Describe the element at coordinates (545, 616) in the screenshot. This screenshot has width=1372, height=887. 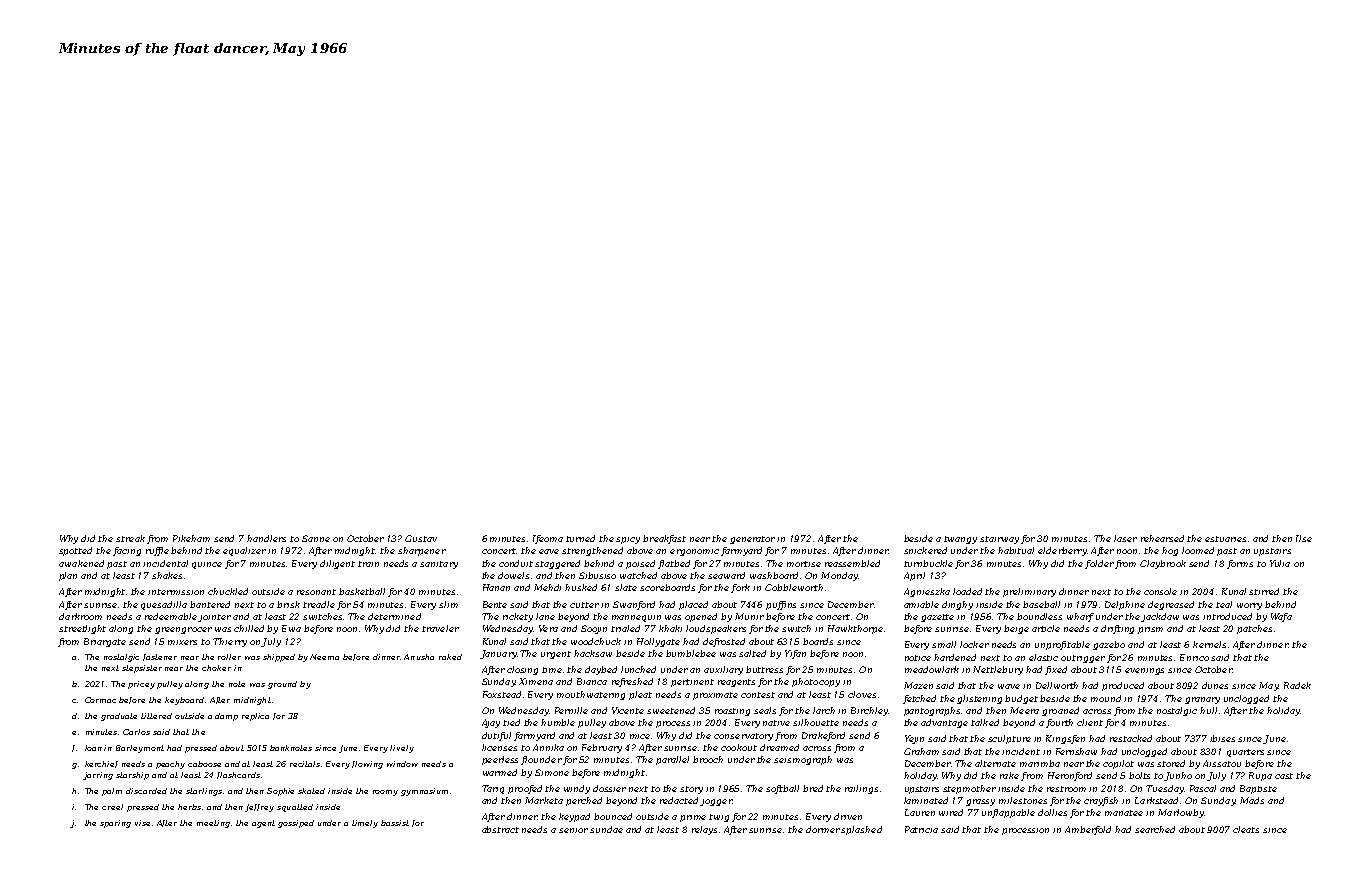
I see `lane` at that location.
